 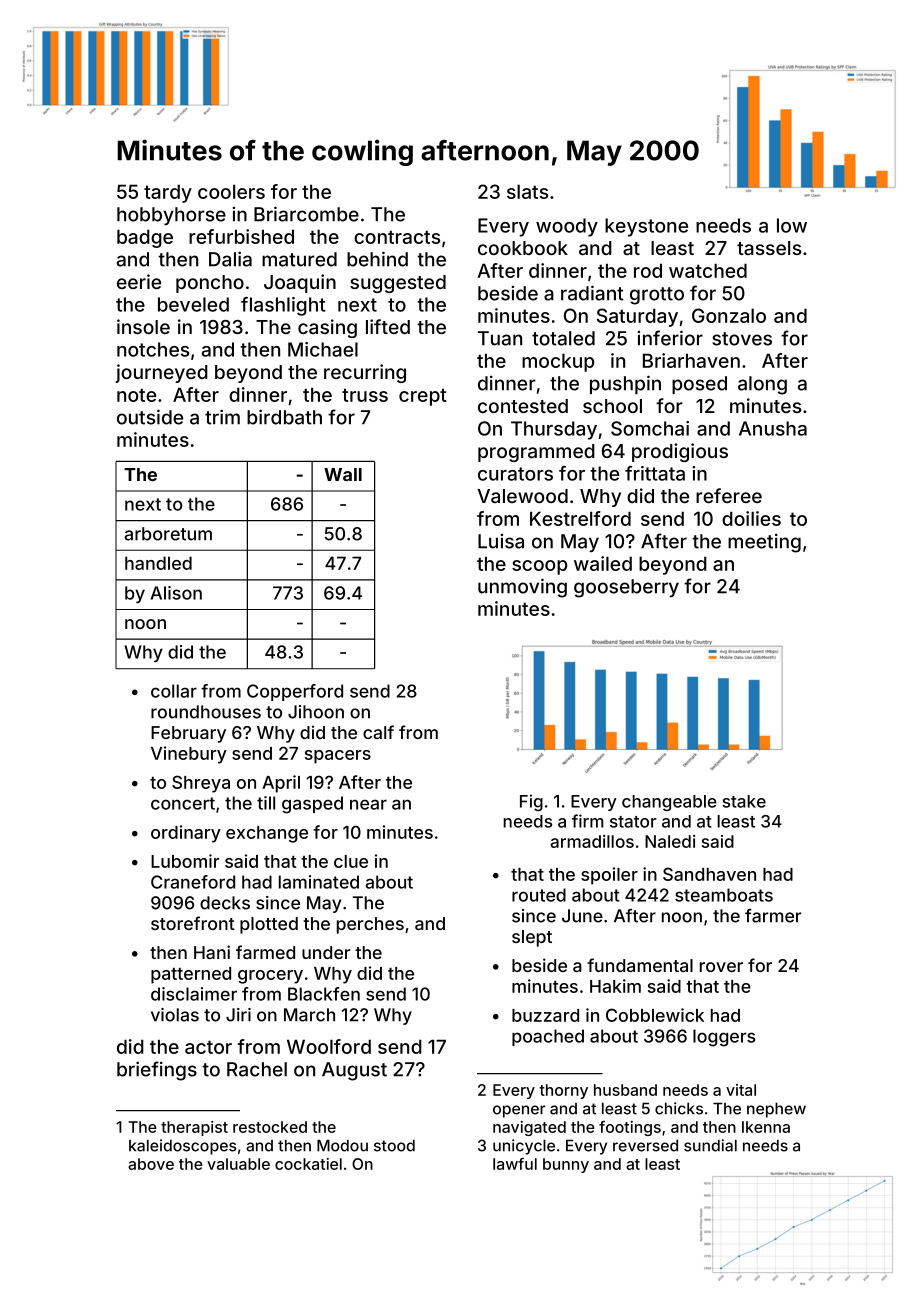 What do you see at coordinates (306, 214) in the screenshot?
I see `Briarcombe` at bounding box center [306, 214].
